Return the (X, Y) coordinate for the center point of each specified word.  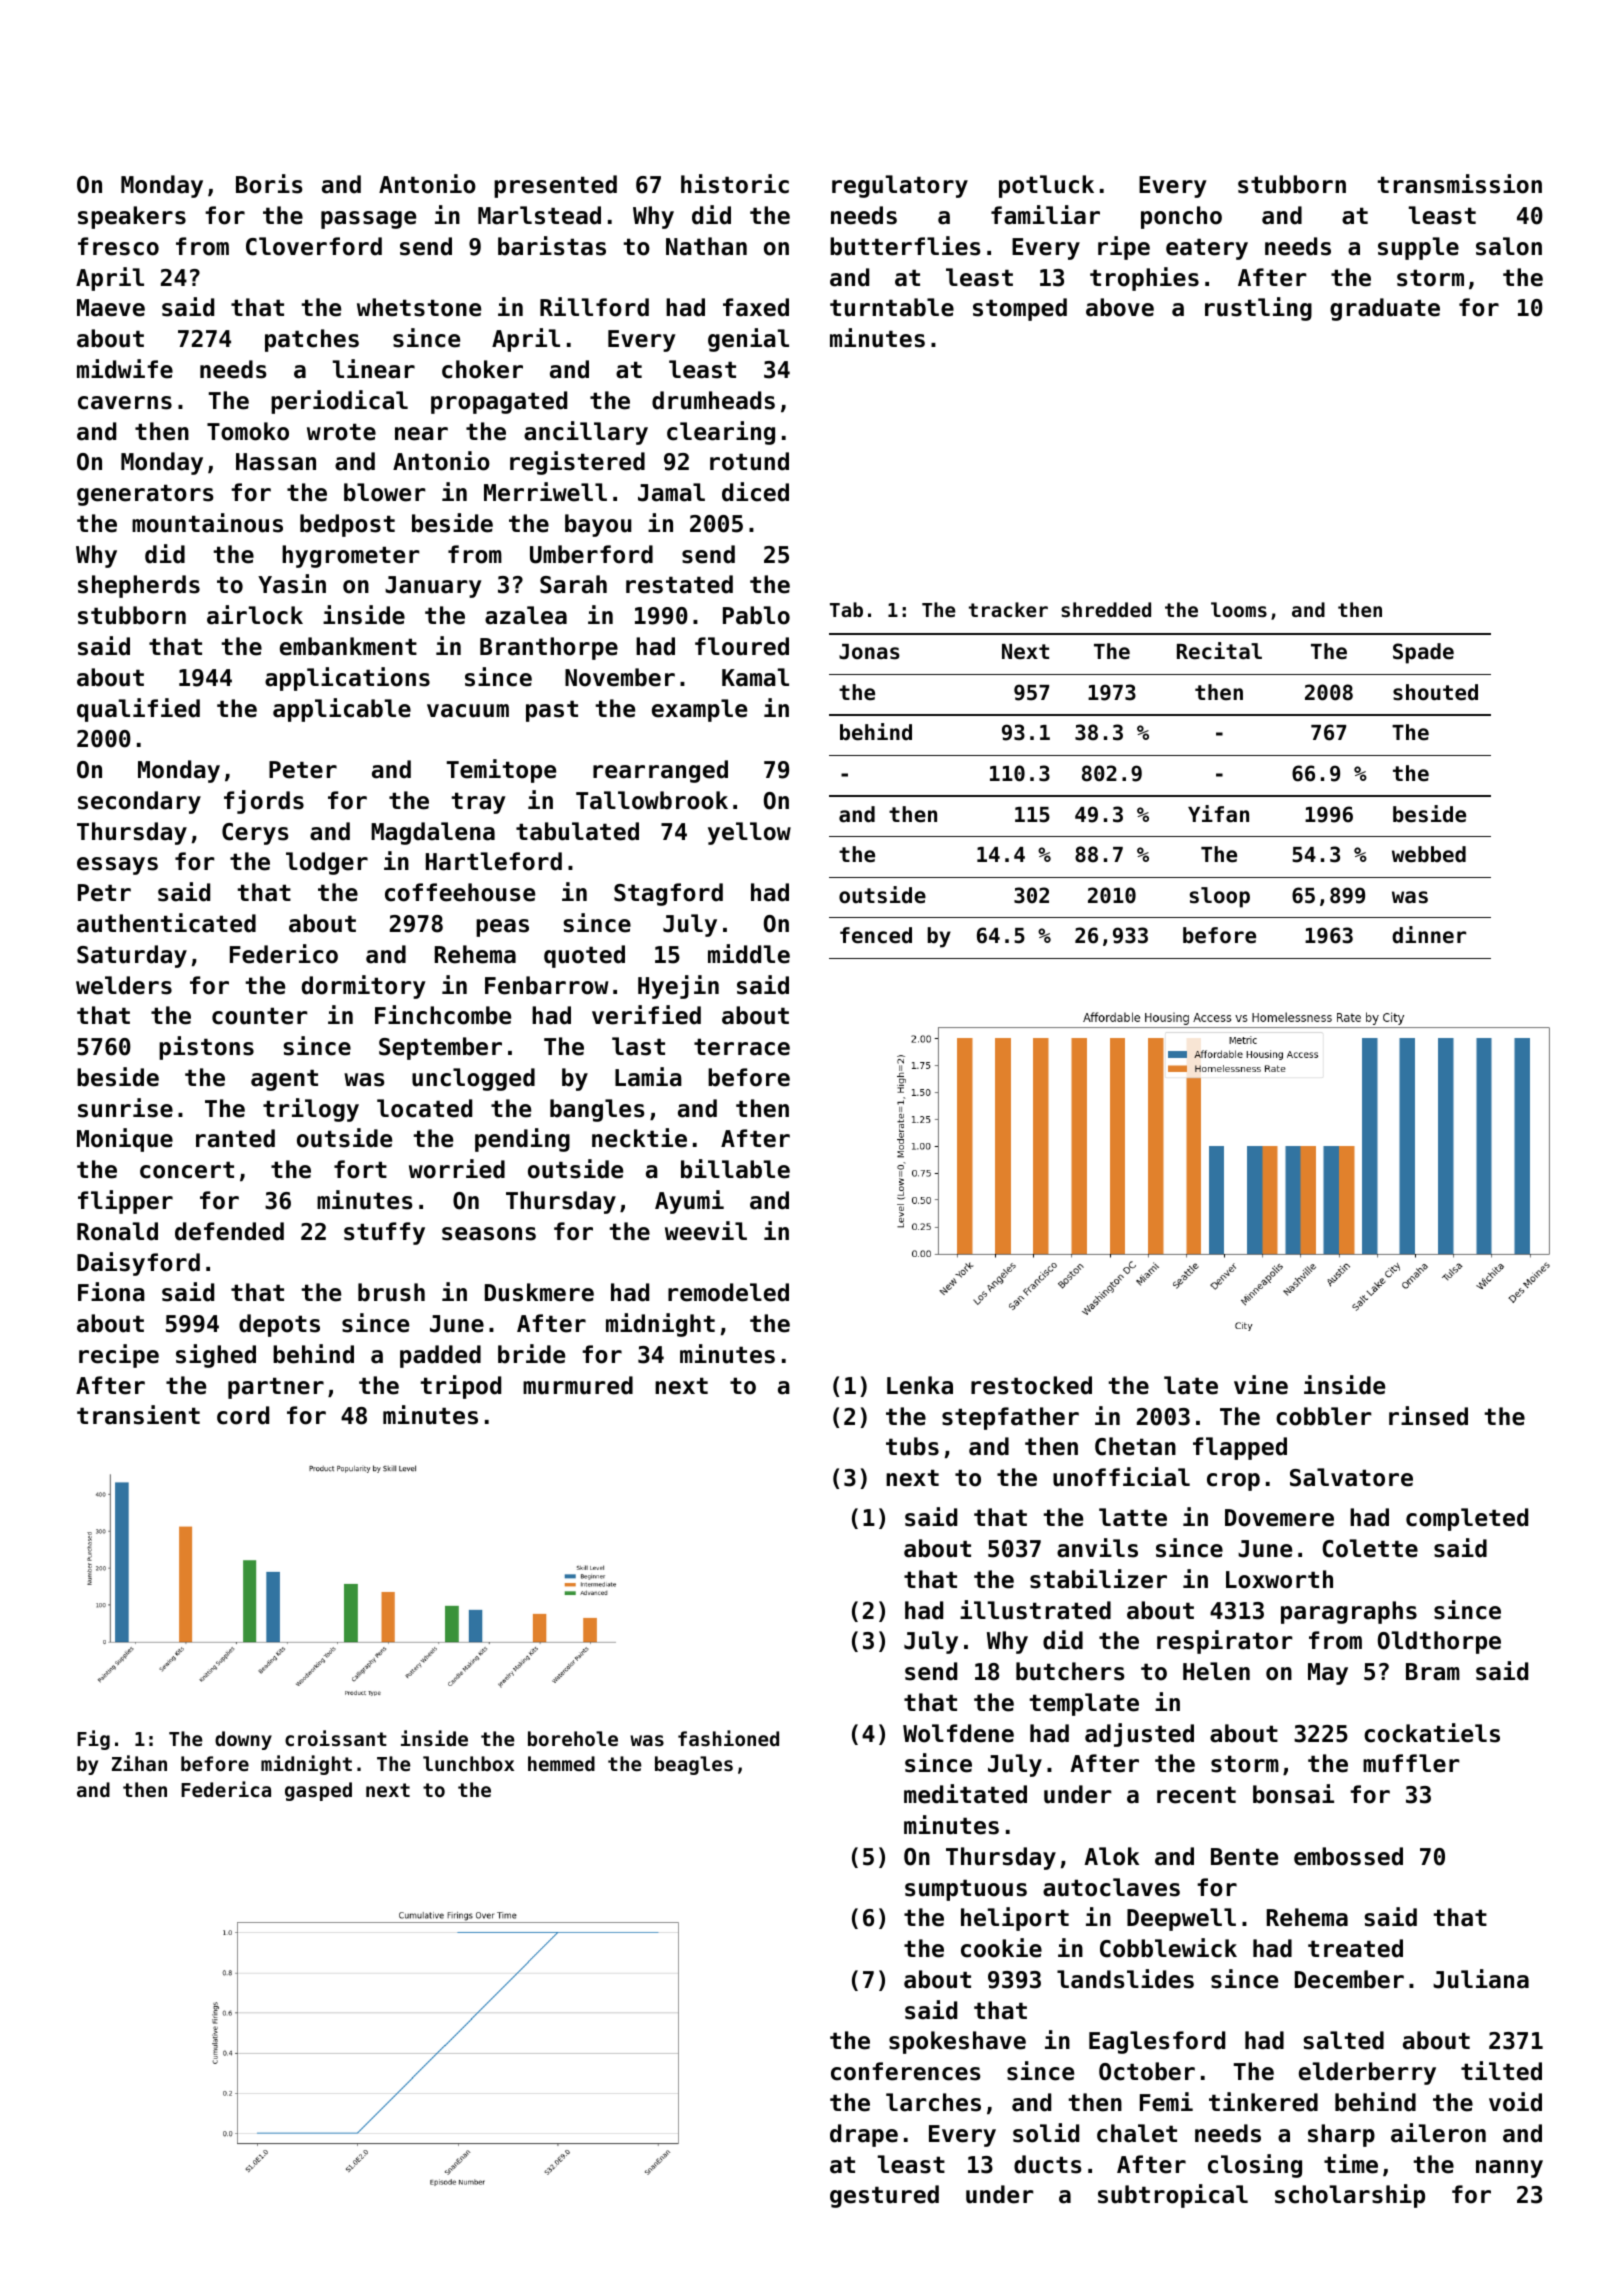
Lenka (920, 1385)
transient (138, 1415)
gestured (884, 2196)
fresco (118, 246)
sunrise (125, 1108)
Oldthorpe (1439, 1642)
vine (1261, 1385)
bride (531, 1354)
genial (748, 340)
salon (1509, 246)
